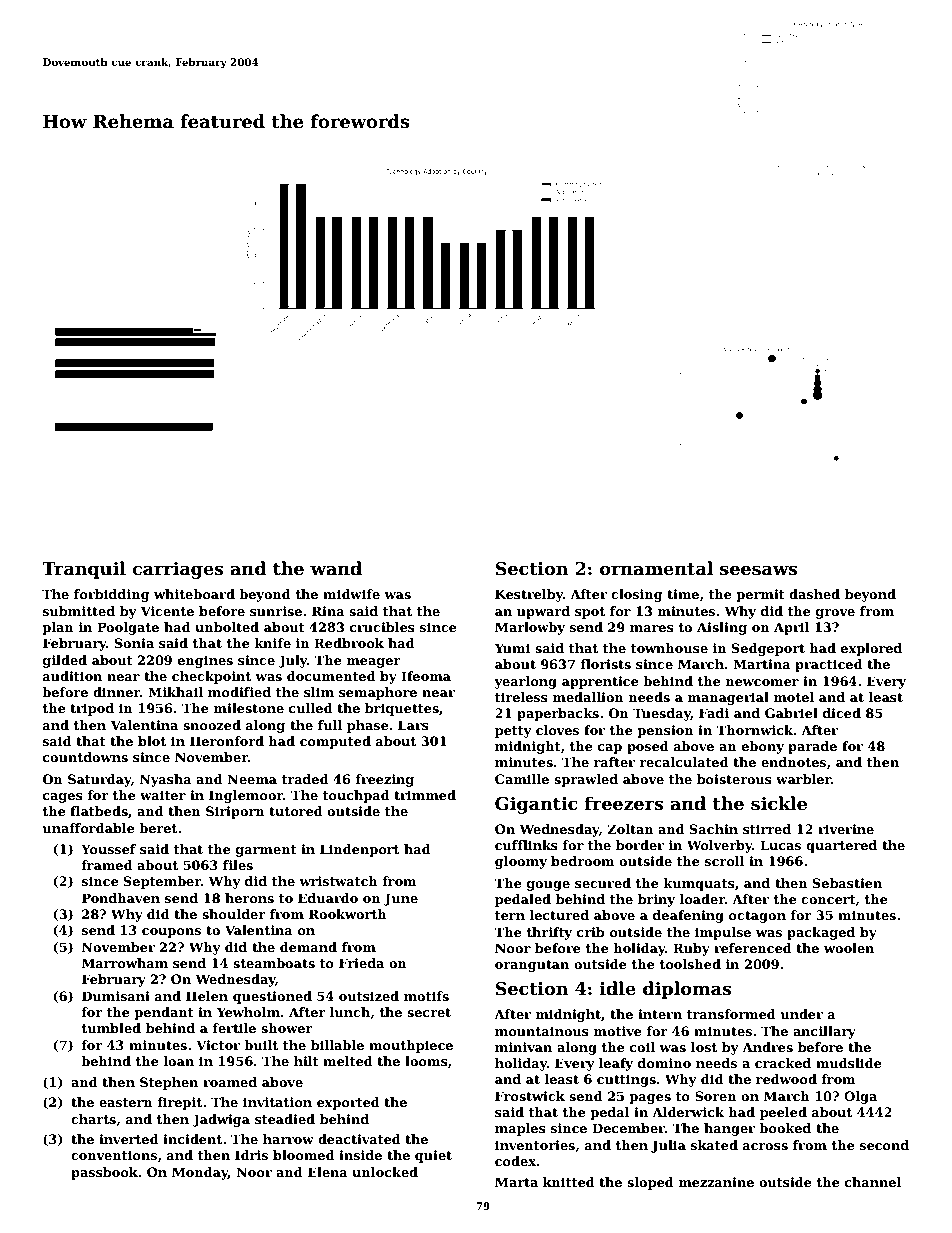  I want to click on cufflinks, so click(526, 845).
